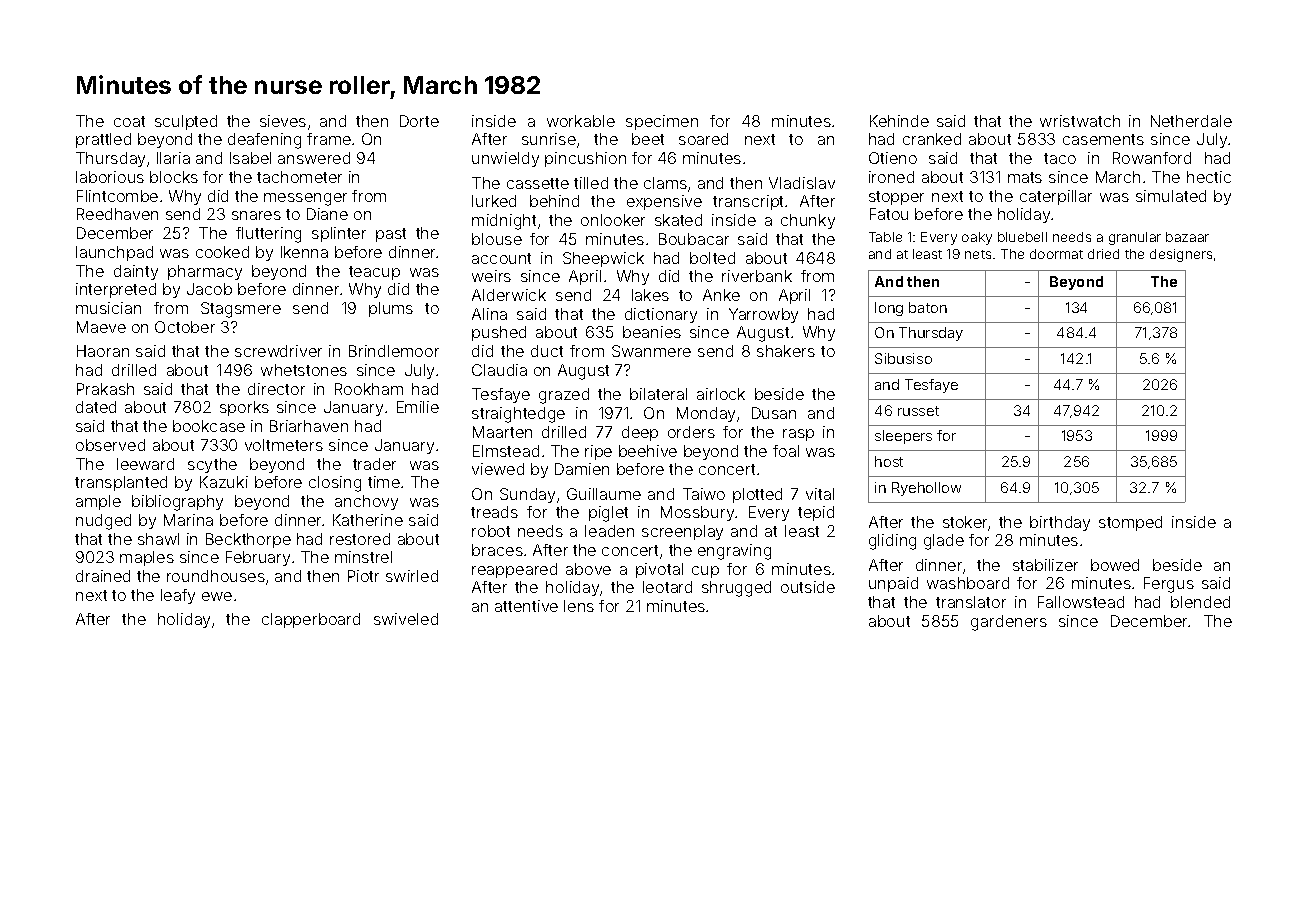  Describe the element at coordinates (304, 370) in the screenshot. I see `whetstones` at that location.
